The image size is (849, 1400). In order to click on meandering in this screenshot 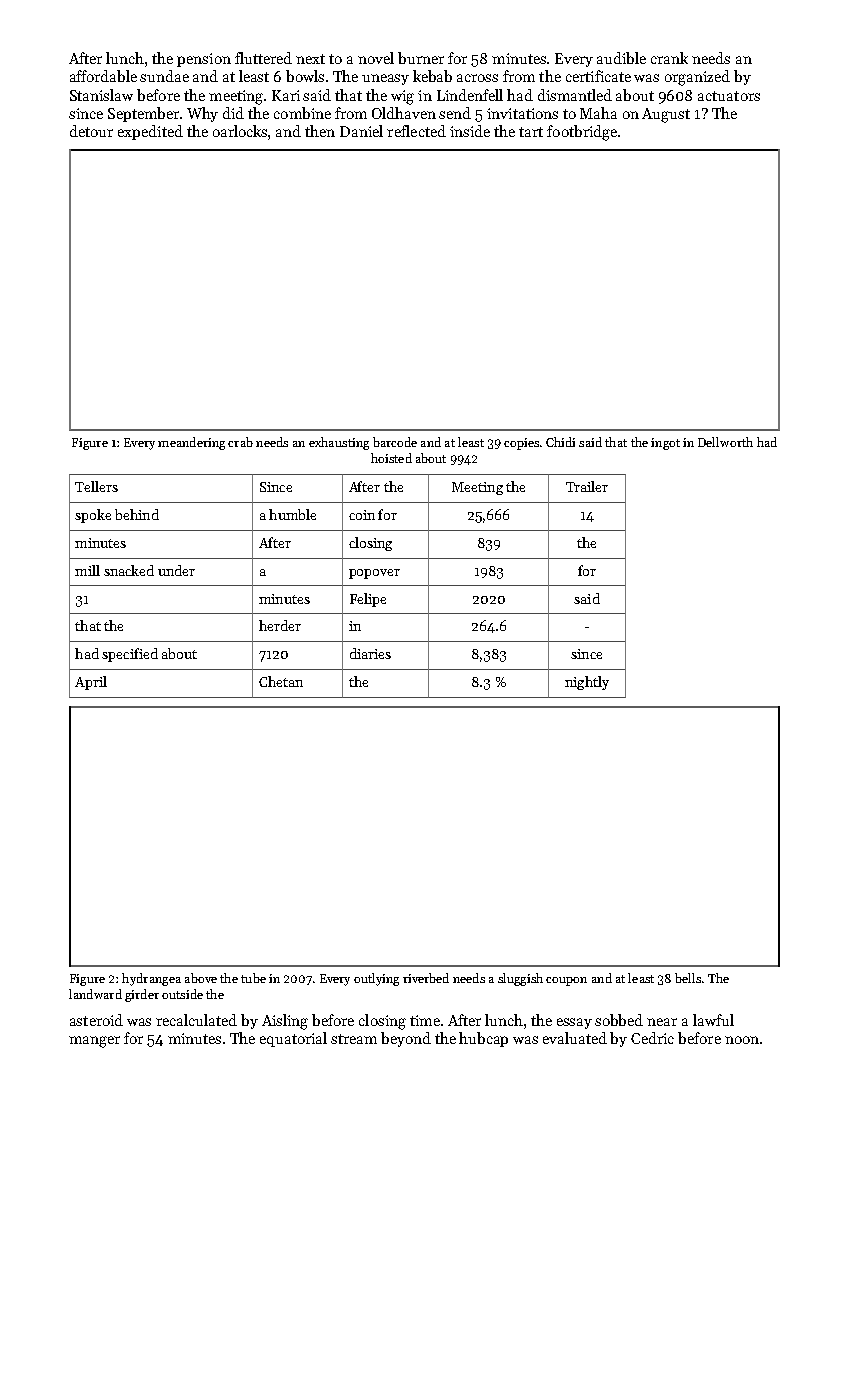, I will do `click(191, 443)`.
